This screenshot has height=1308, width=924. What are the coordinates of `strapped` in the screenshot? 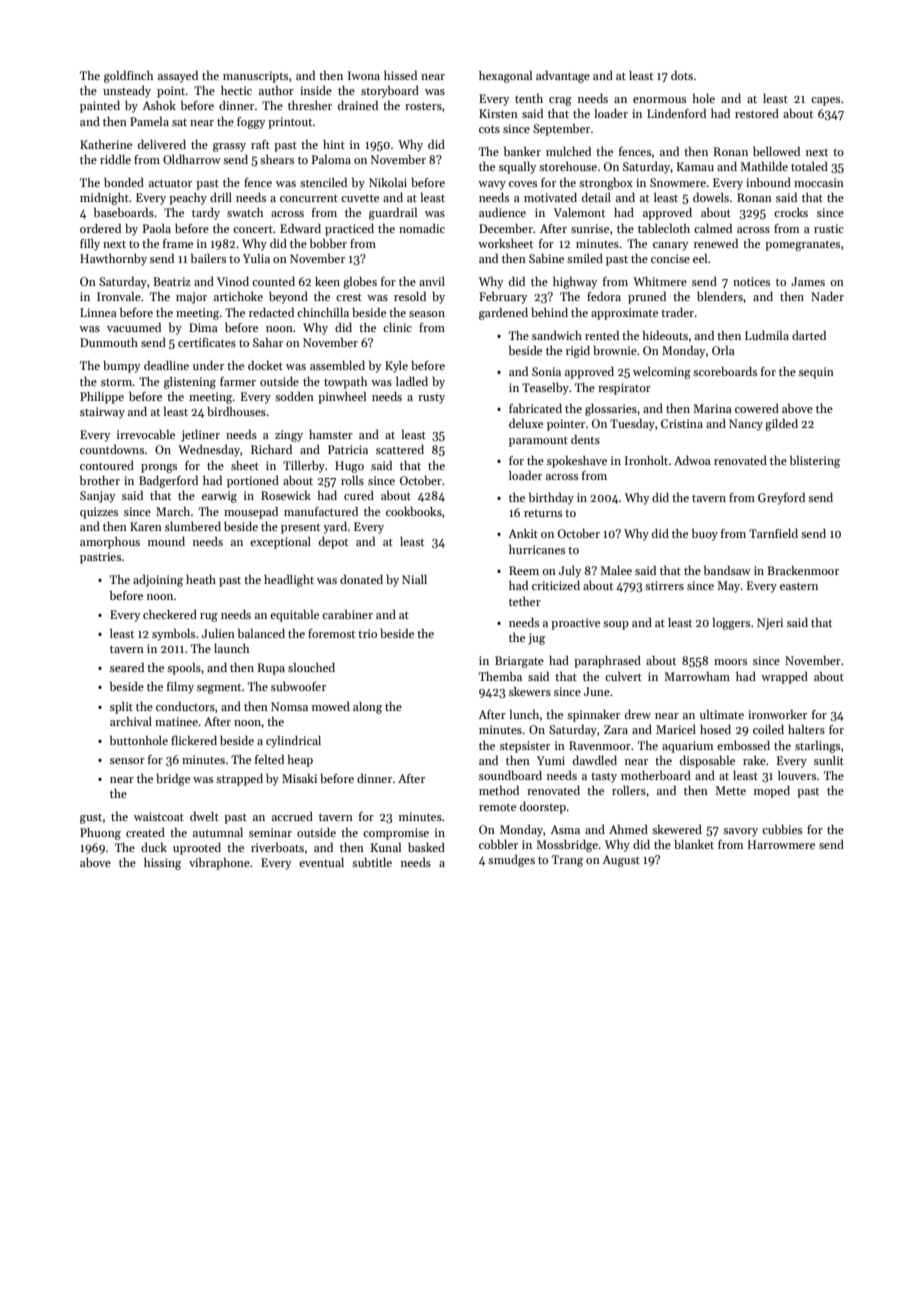 It's located at (239, 780).
